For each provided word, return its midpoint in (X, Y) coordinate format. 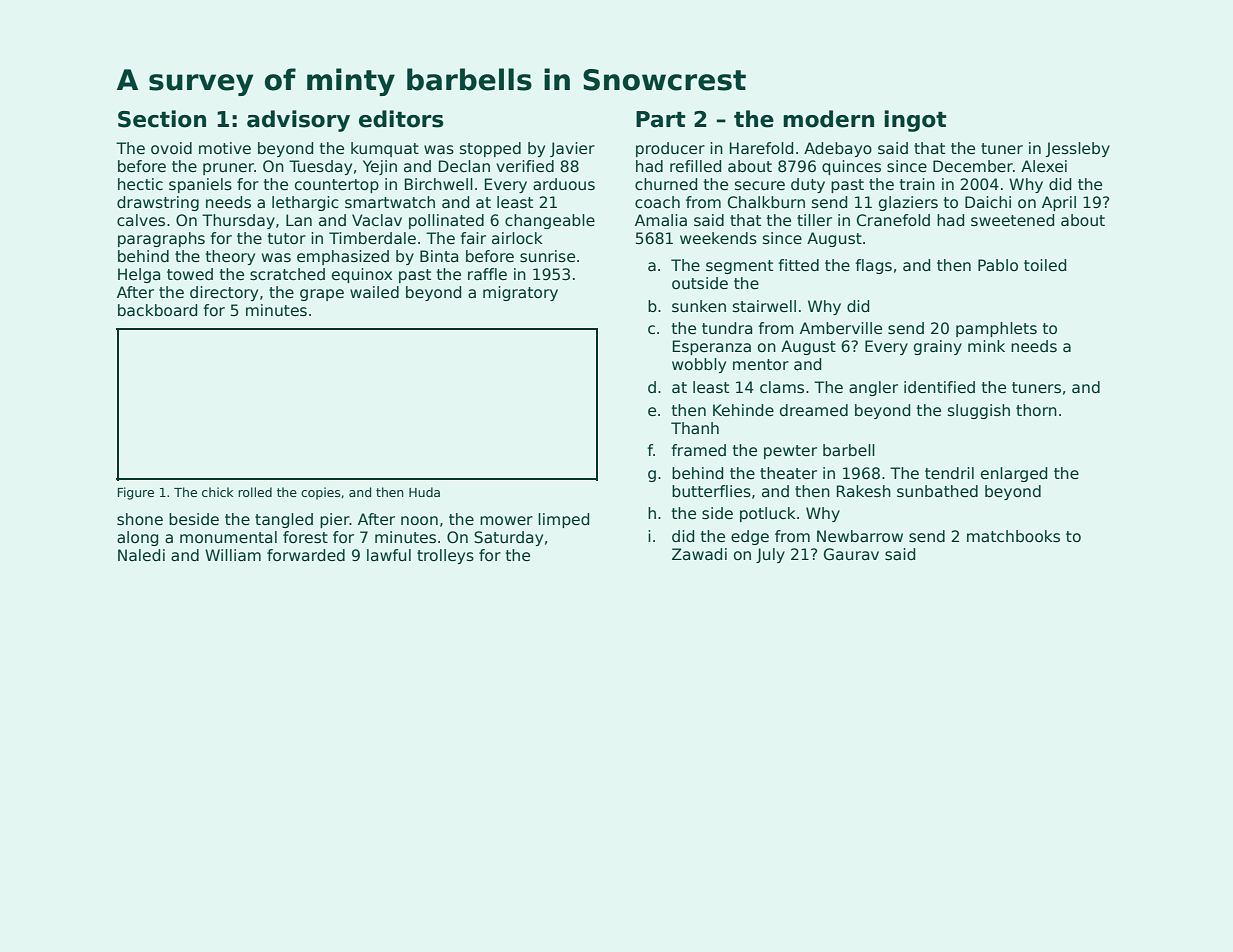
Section (162, 119)
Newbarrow (860, 536)
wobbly (699, 365)
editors (401, 119)
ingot (915, 121)
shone (140, 519)
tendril (949, 473)
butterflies (711, 491)
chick (217, 492)
